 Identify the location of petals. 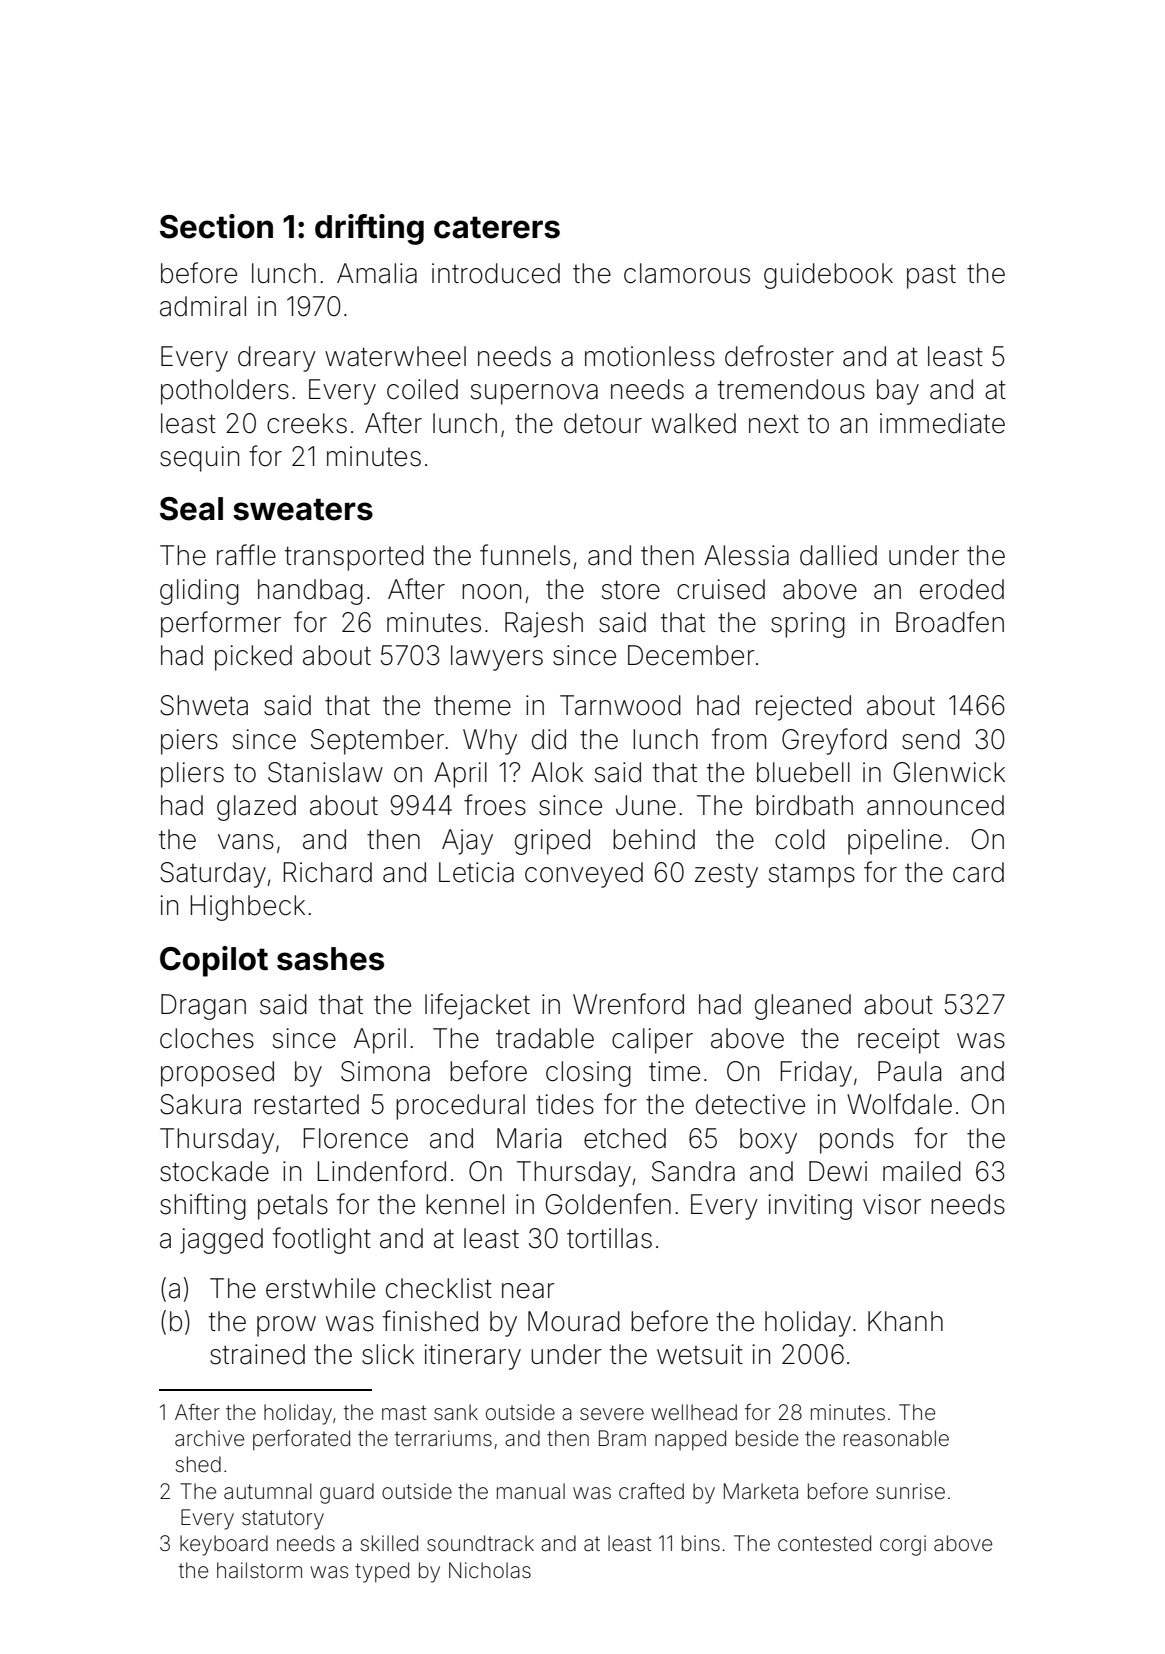
(293, 1207).
